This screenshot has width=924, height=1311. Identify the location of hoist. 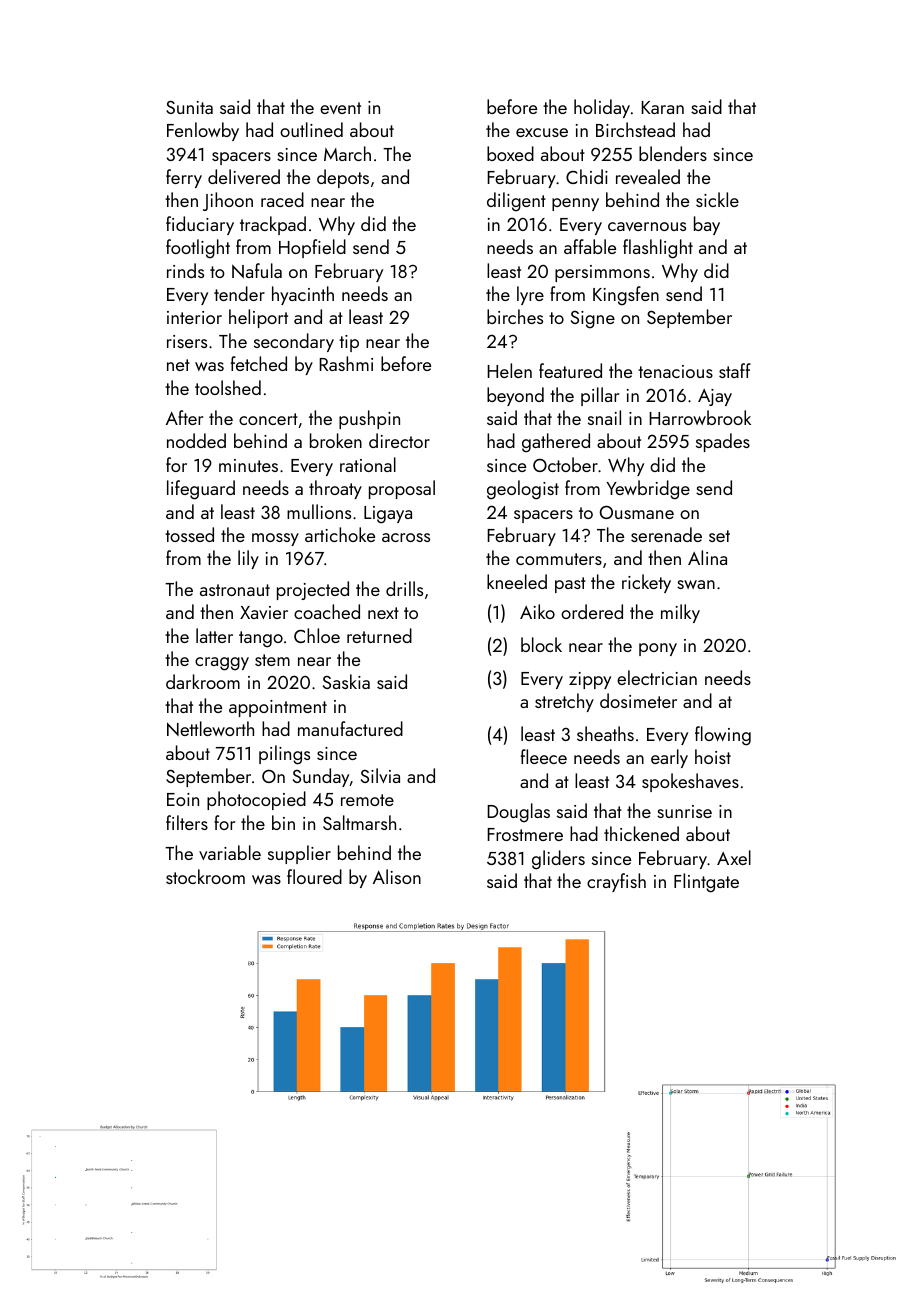
(713, 756).
